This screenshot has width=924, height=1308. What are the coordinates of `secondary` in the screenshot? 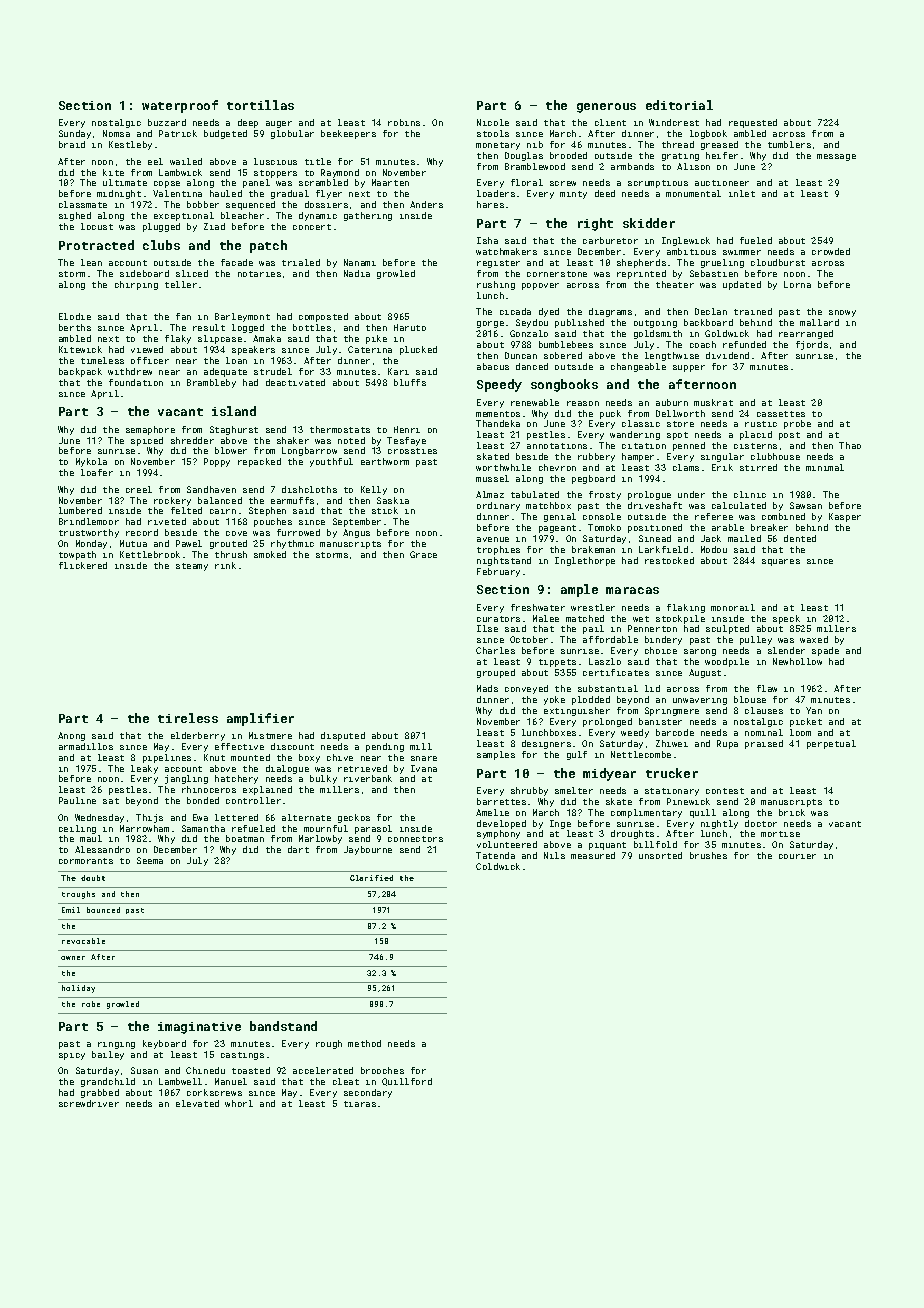 It's located at (368, 1093).
